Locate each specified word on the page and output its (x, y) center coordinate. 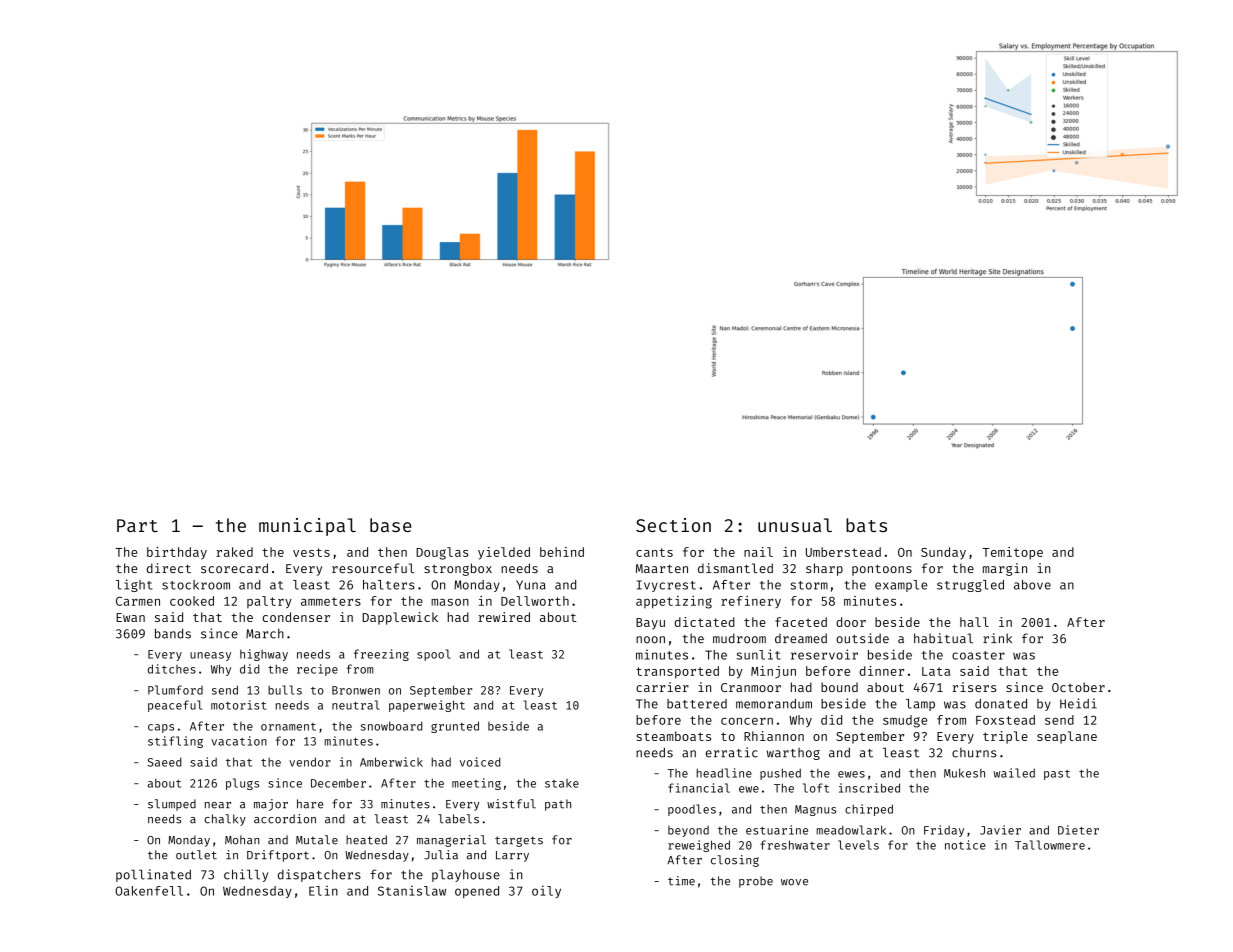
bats (866, 525)
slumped (172, 805)
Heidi (1078, 703)
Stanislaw (412, 890)
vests (311, 552)
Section (673, 525)
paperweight (427, 706)
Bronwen (356, 690)
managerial (451, 841)
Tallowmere (1050, 845)
